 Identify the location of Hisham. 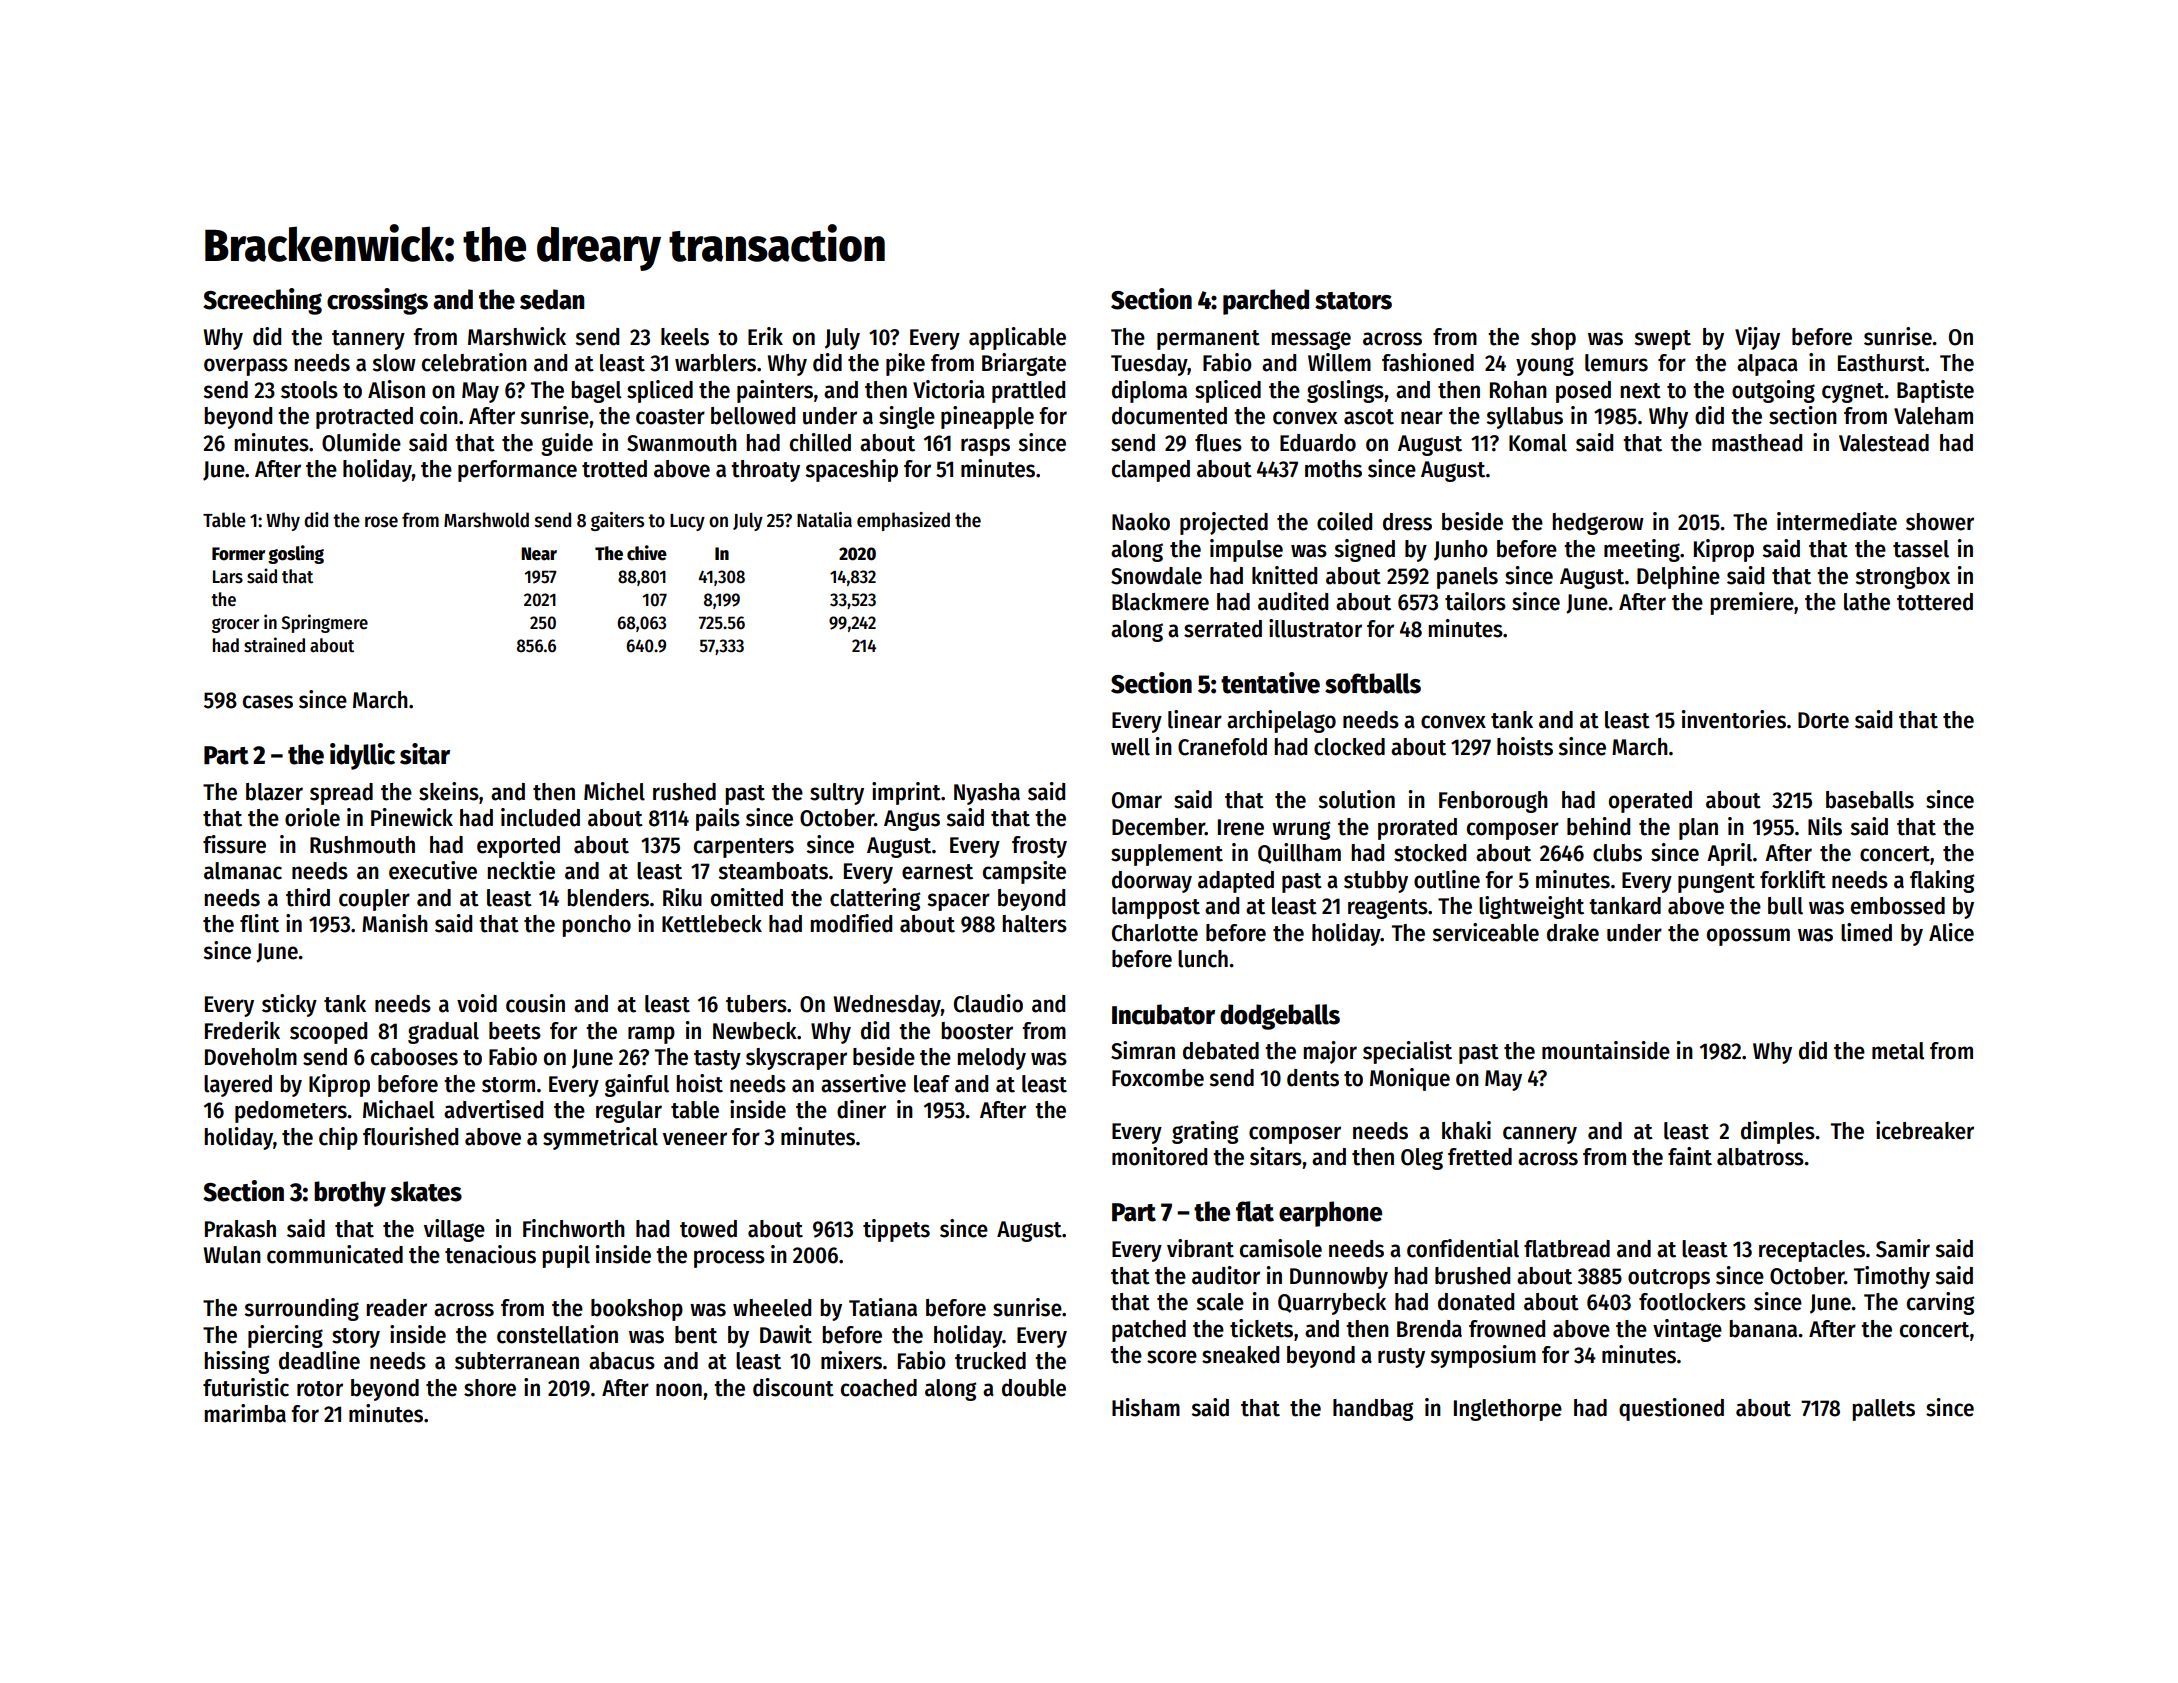
(1146, 1407).
